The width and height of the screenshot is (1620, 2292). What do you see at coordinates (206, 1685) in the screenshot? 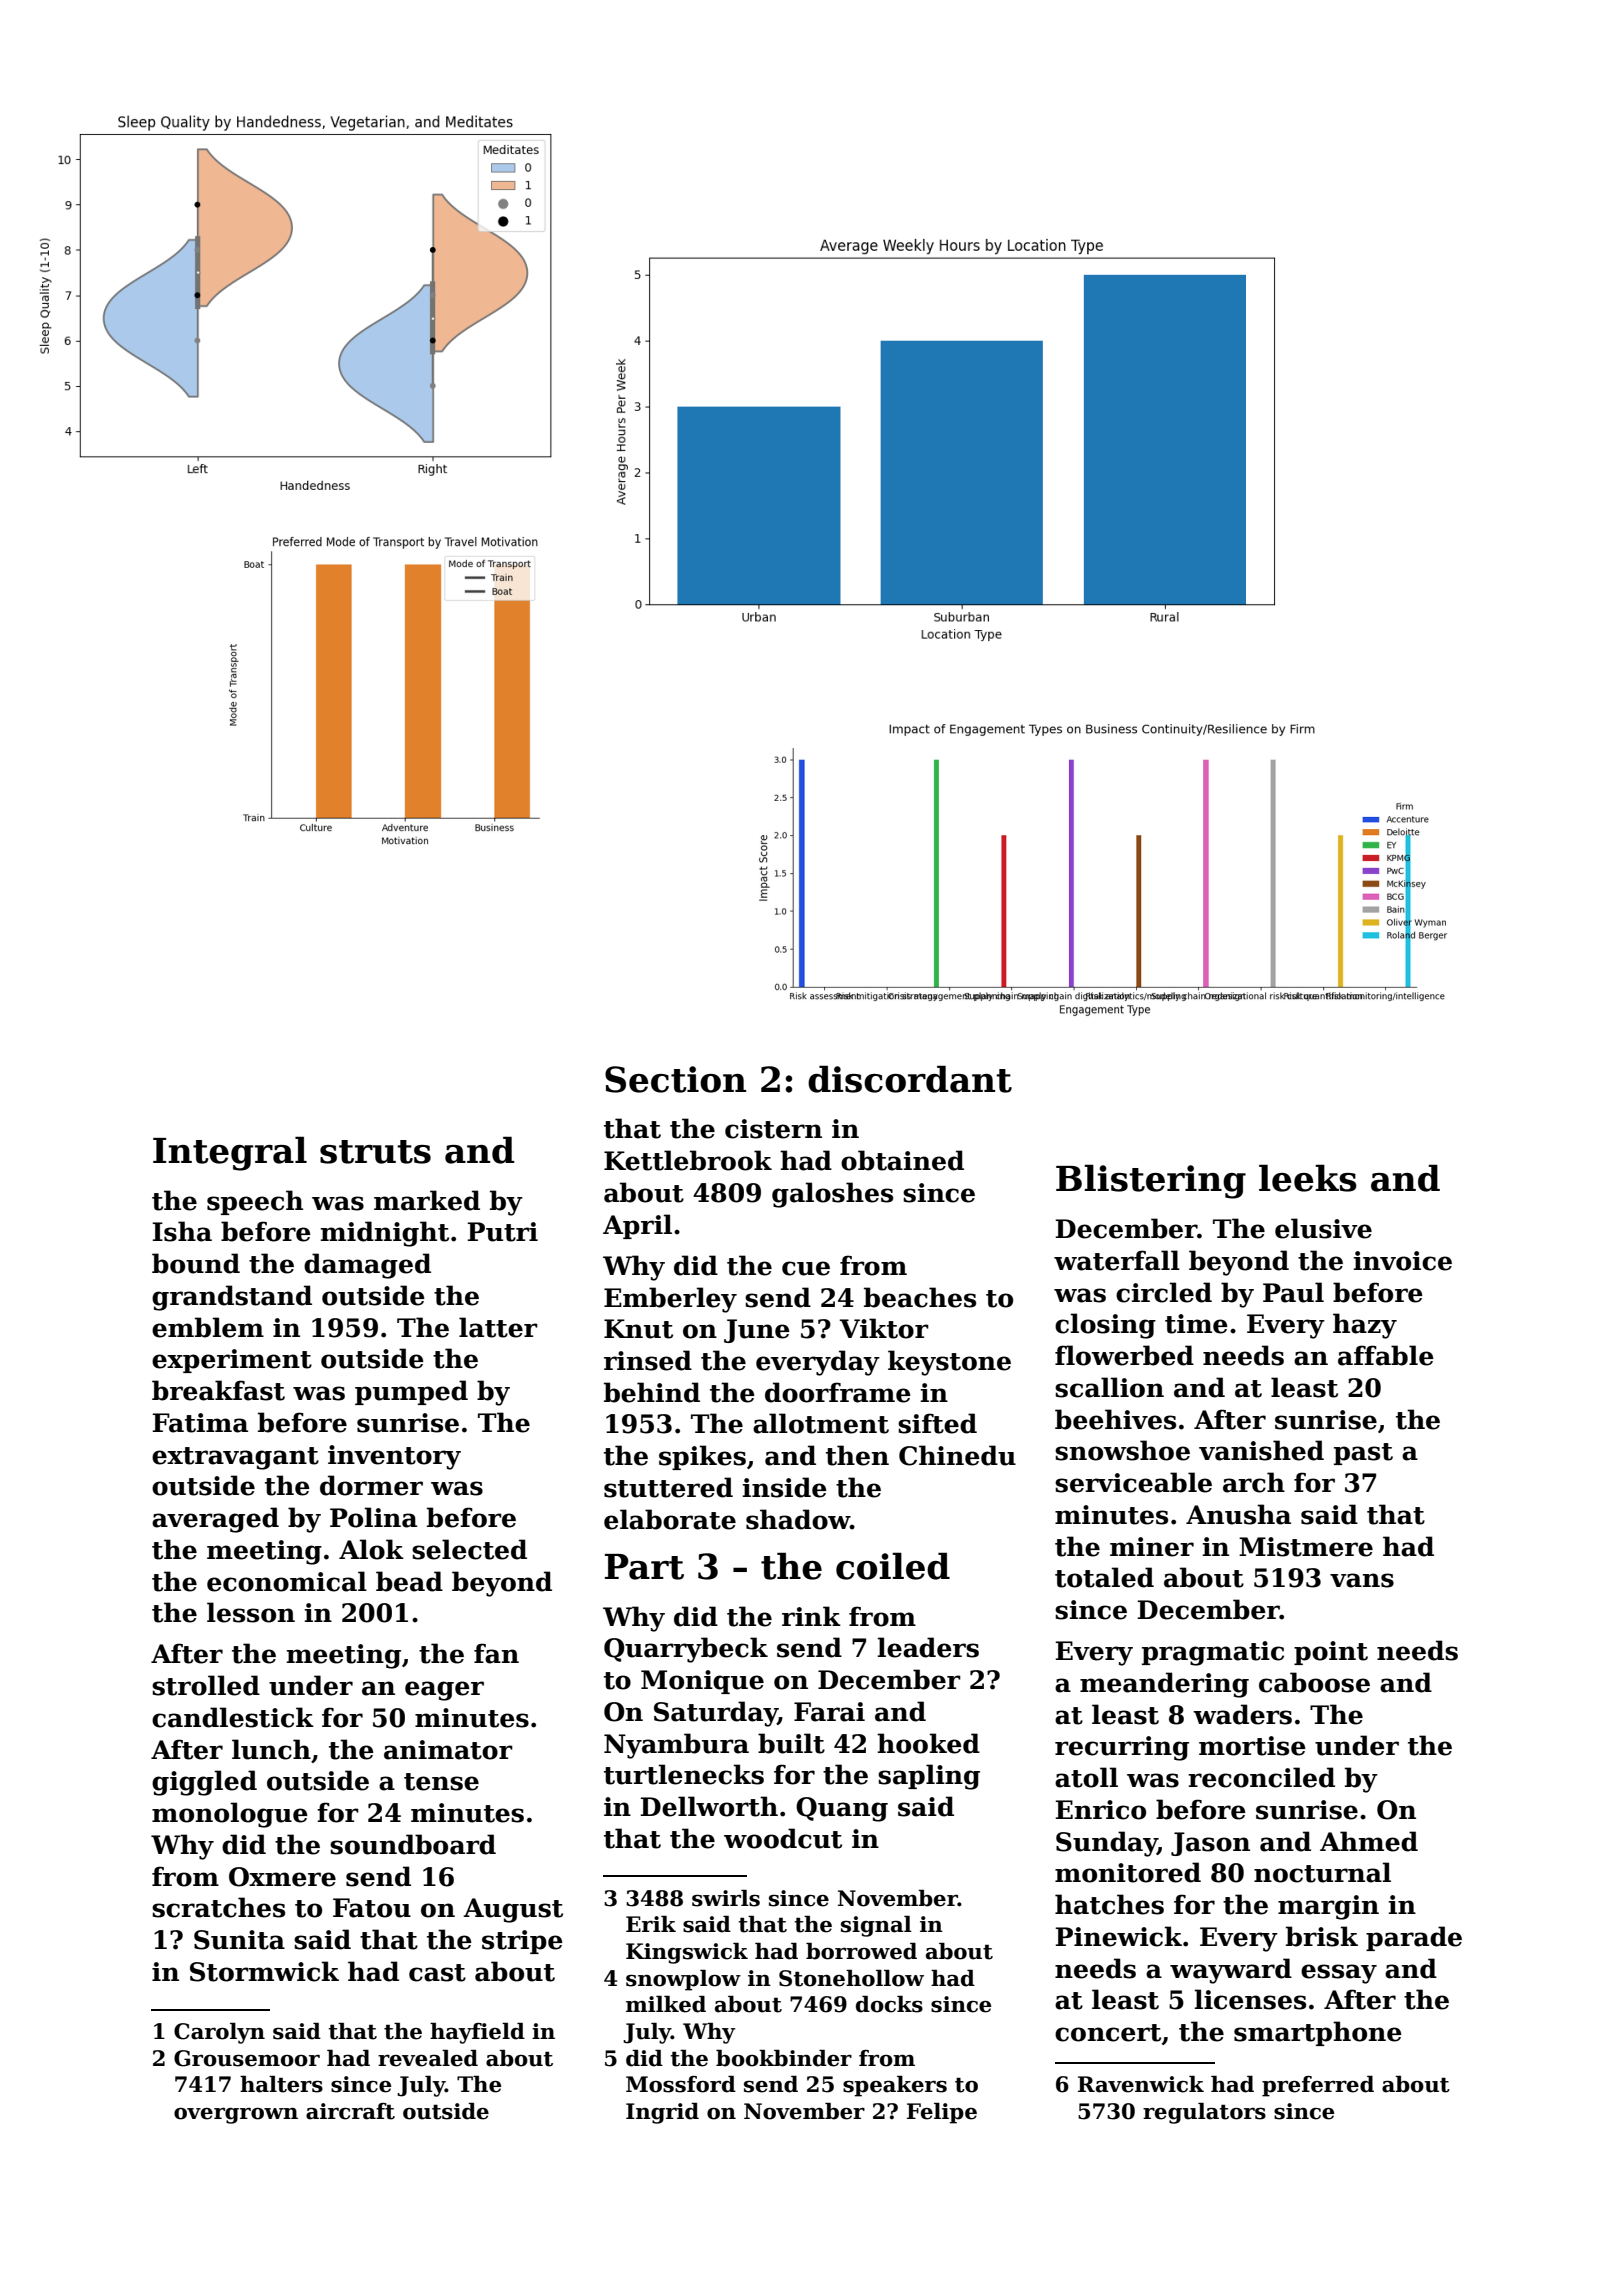
I see `strolled` at bounding box center [206, 1685].
